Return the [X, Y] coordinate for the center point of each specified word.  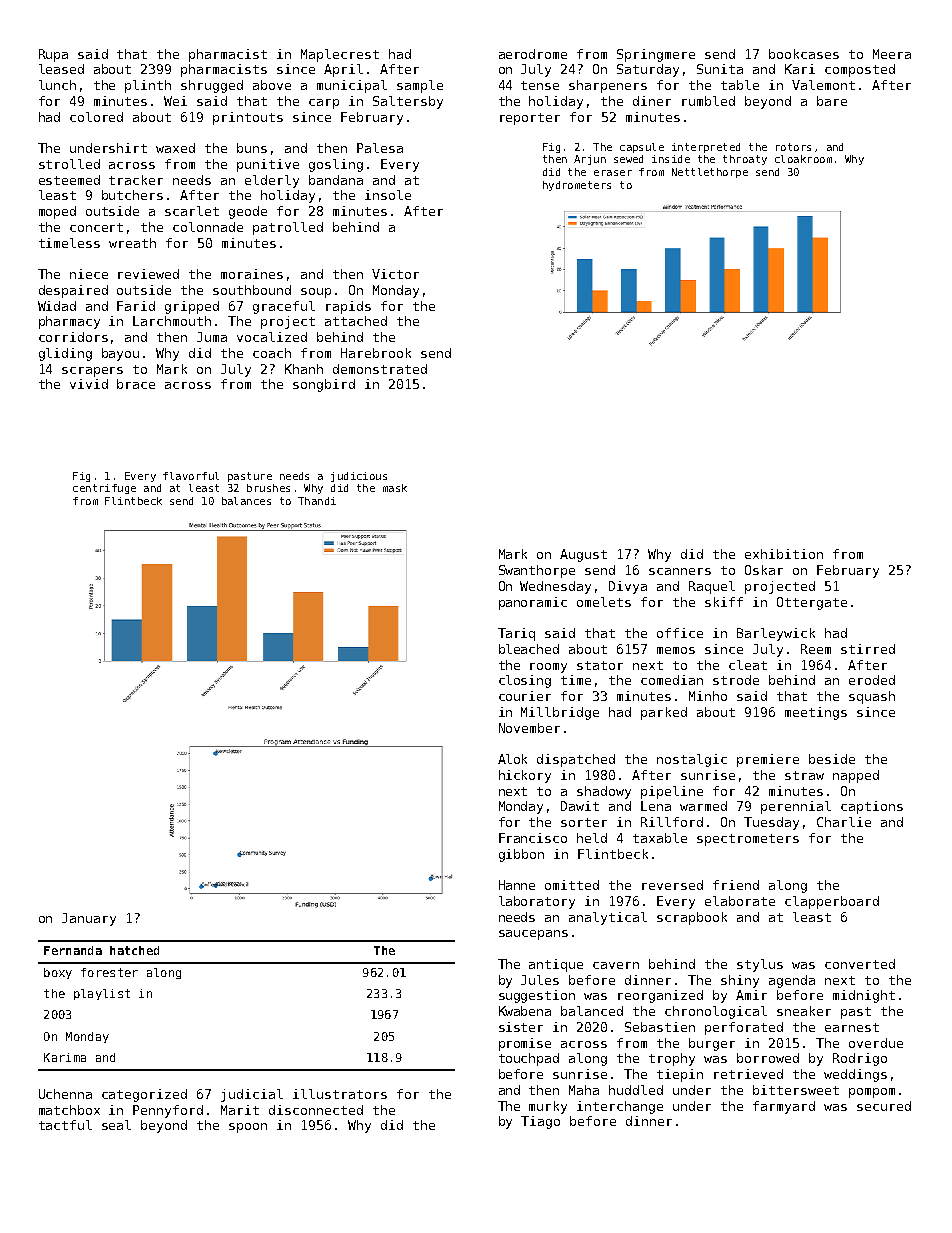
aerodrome [533, 54]
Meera [892, 54]
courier [525, 696]
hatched [134, 950]
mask [395, 488]
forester [109, 972]
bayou [120, 354]
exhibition [784, 554]
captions [872, 807]
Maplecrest [340, 55]
